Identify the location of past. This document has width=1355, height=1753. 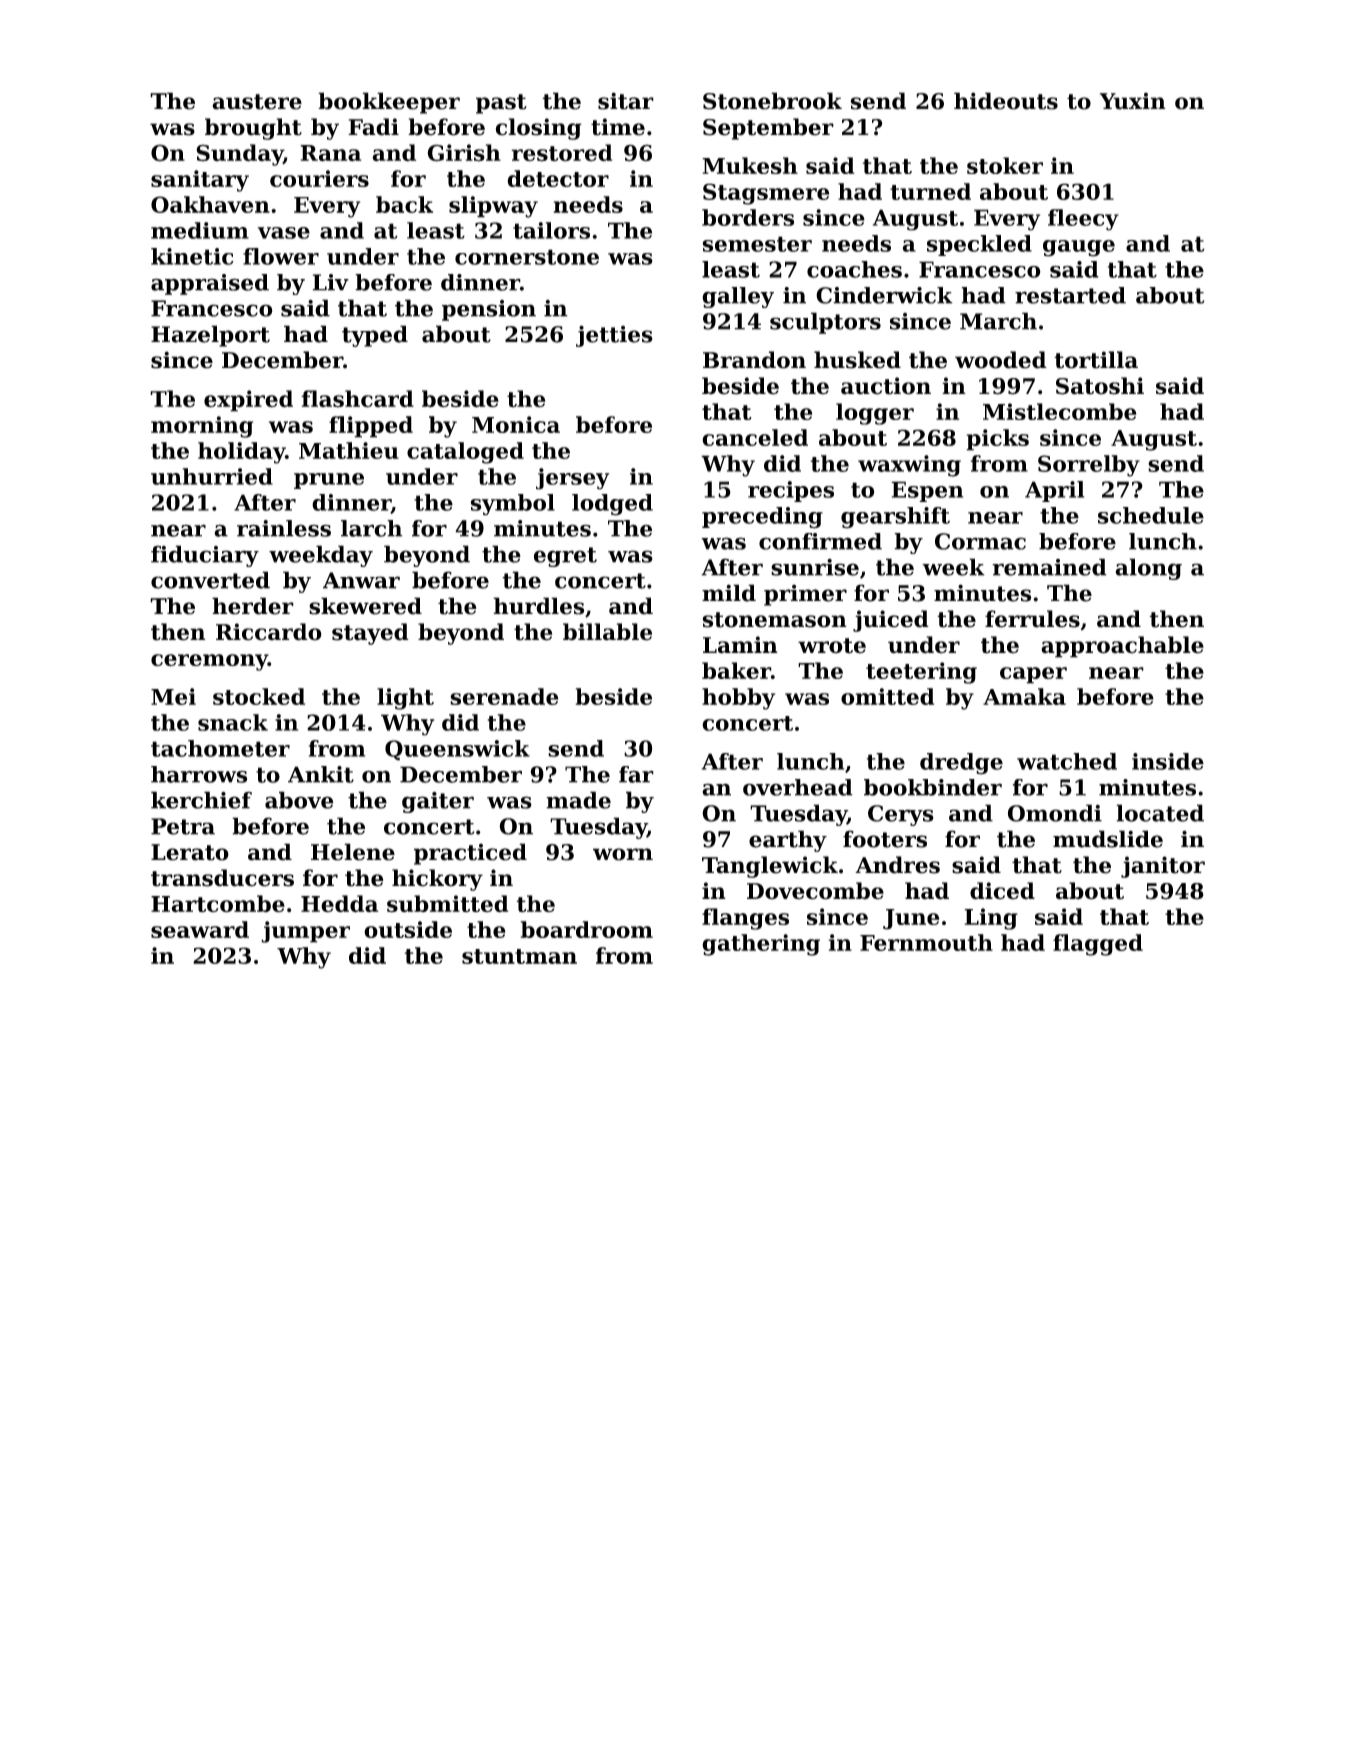
(501, 104).
